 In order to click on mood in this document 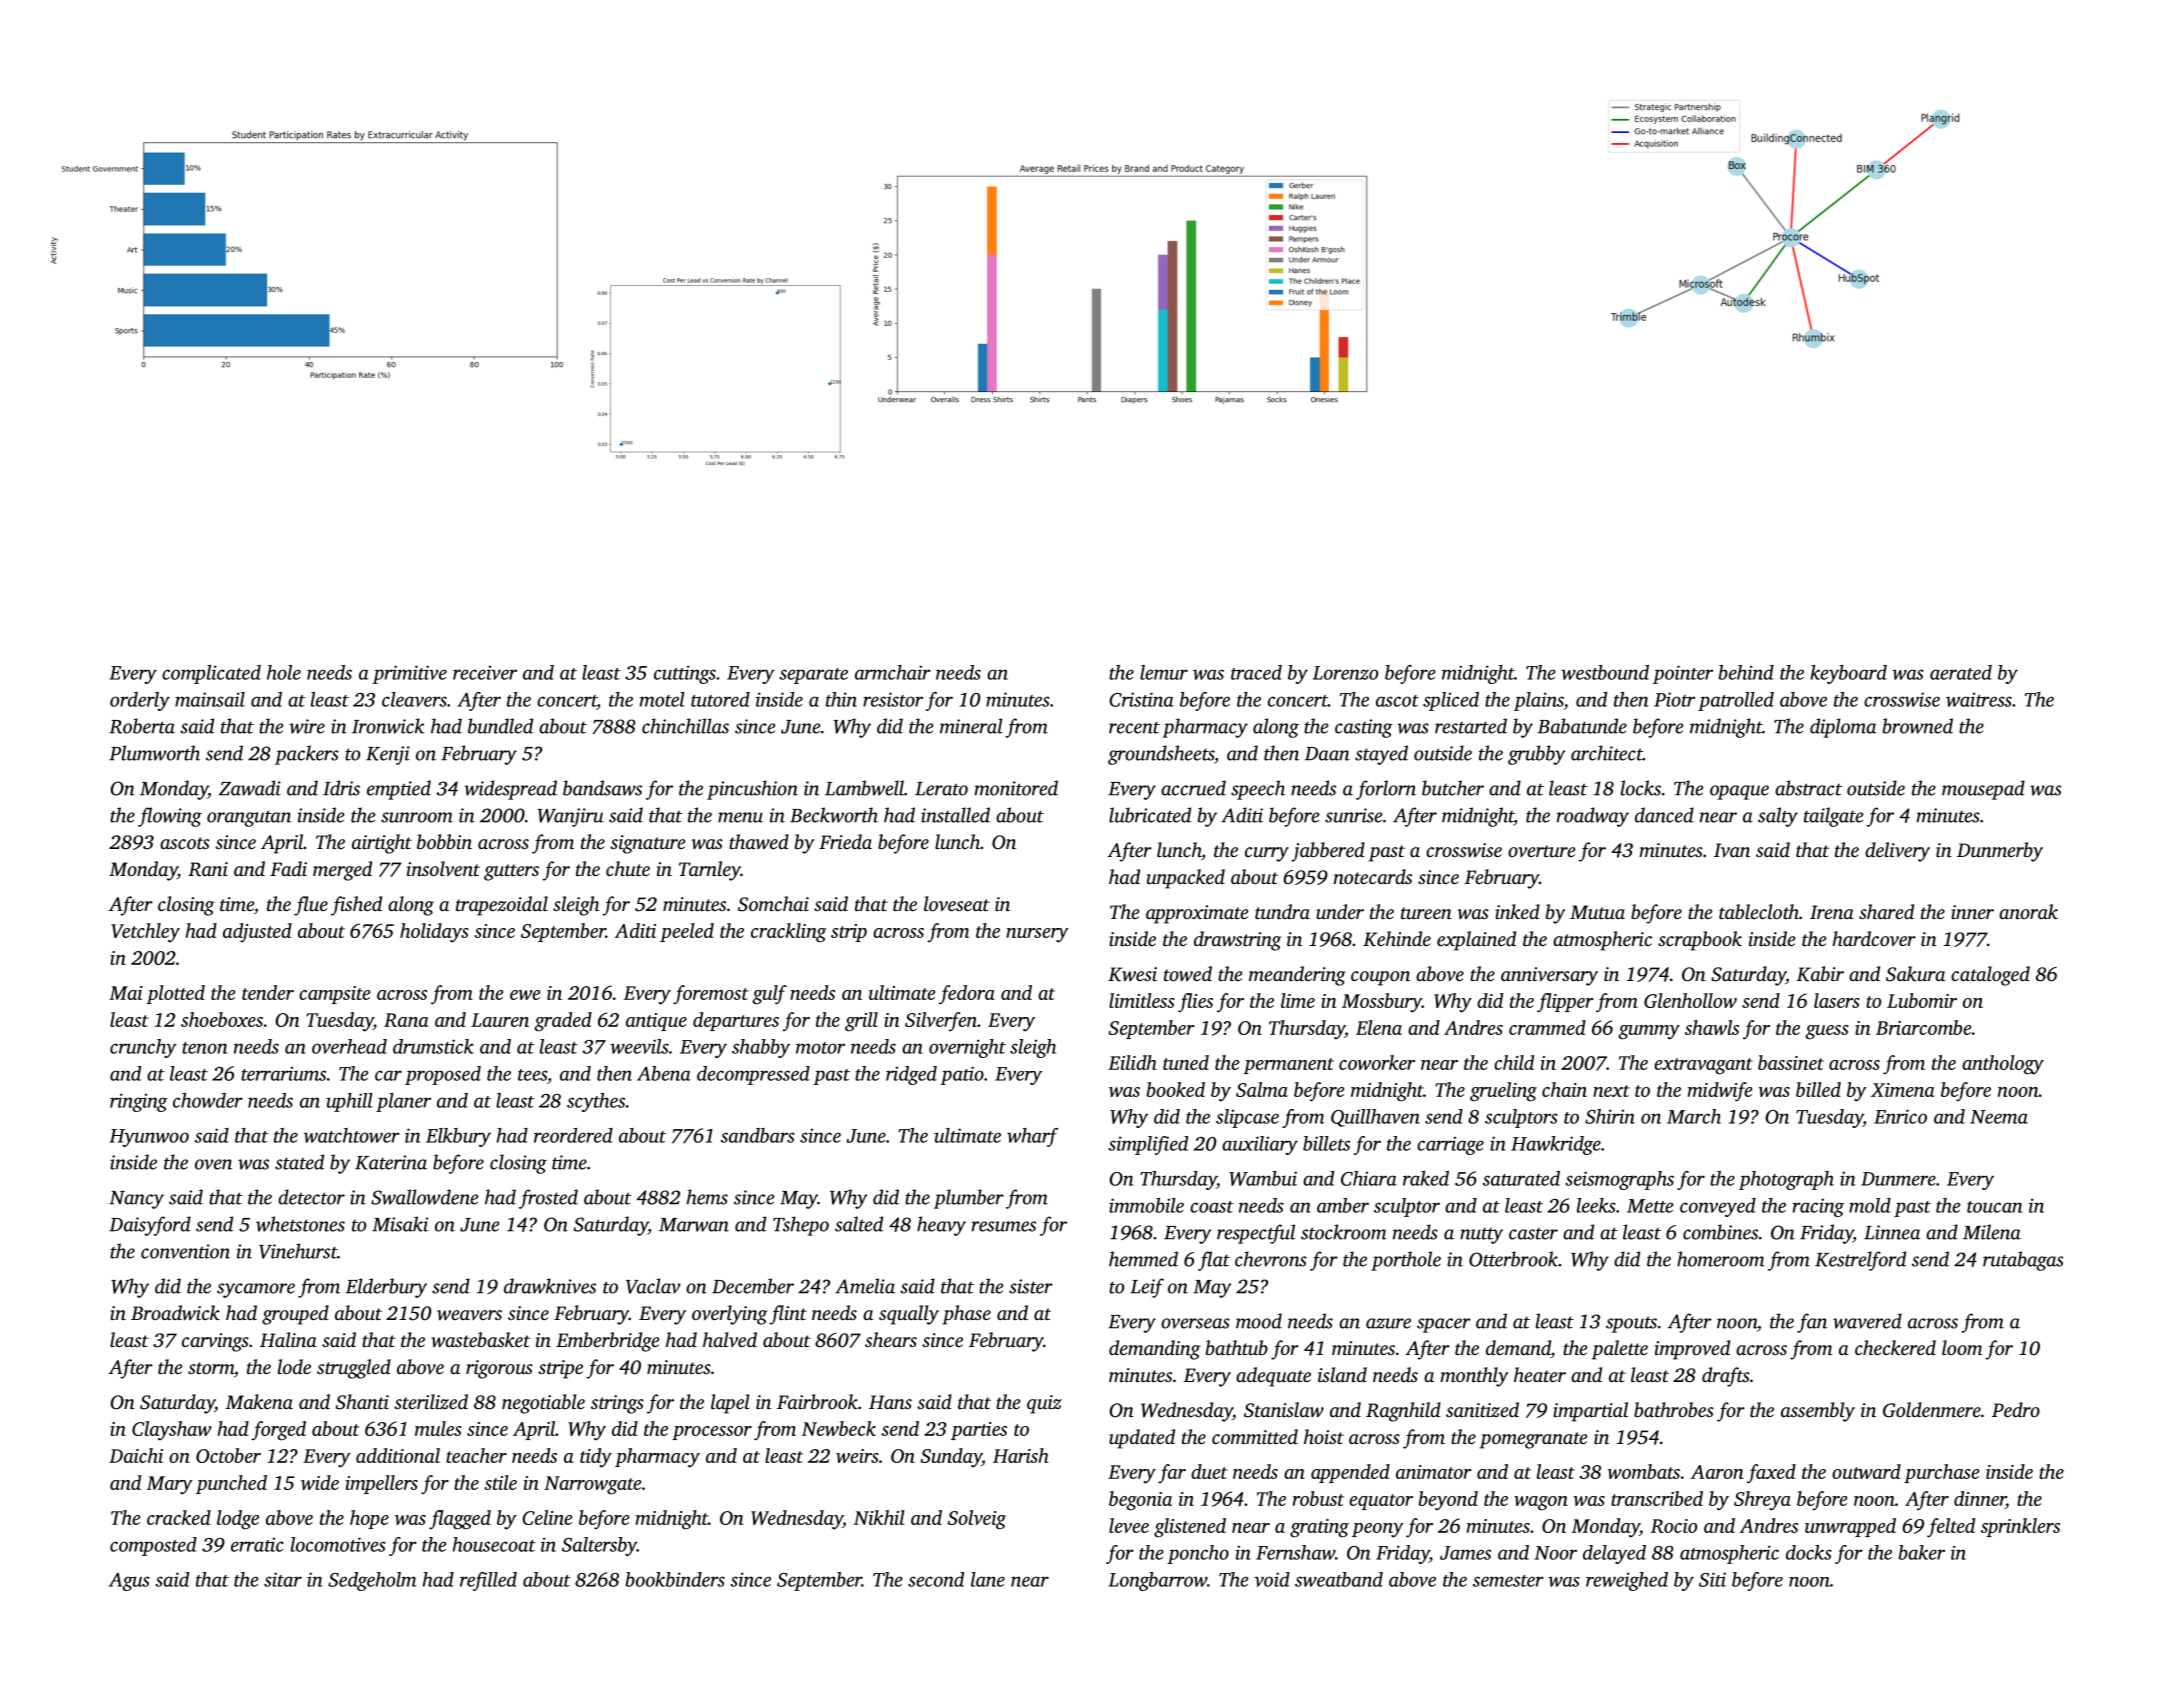, I will do `click(1259, 1321)`.
